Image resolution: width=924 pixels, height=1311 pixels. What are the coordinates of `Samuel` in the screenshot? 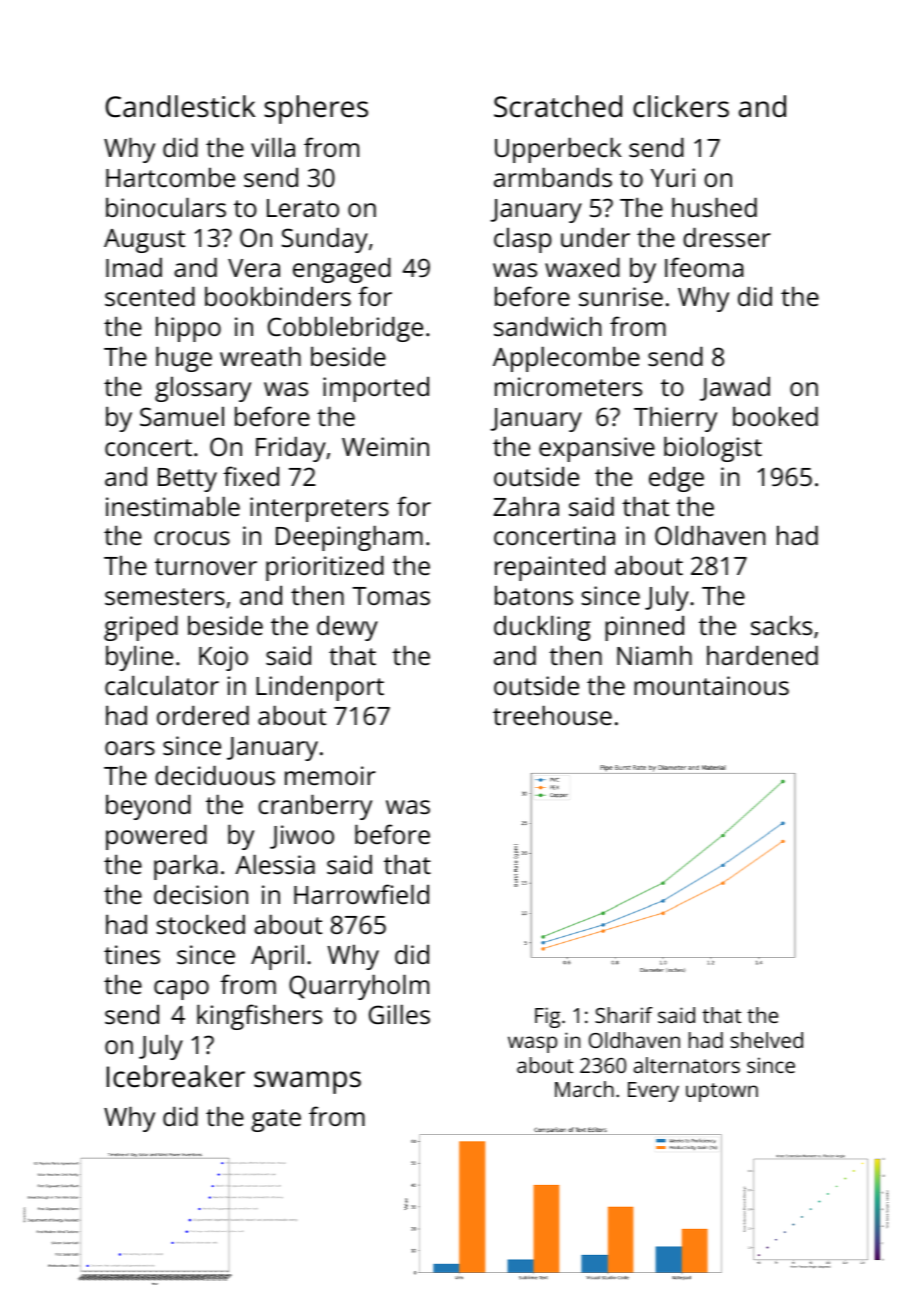 It's located at (182, 416).
